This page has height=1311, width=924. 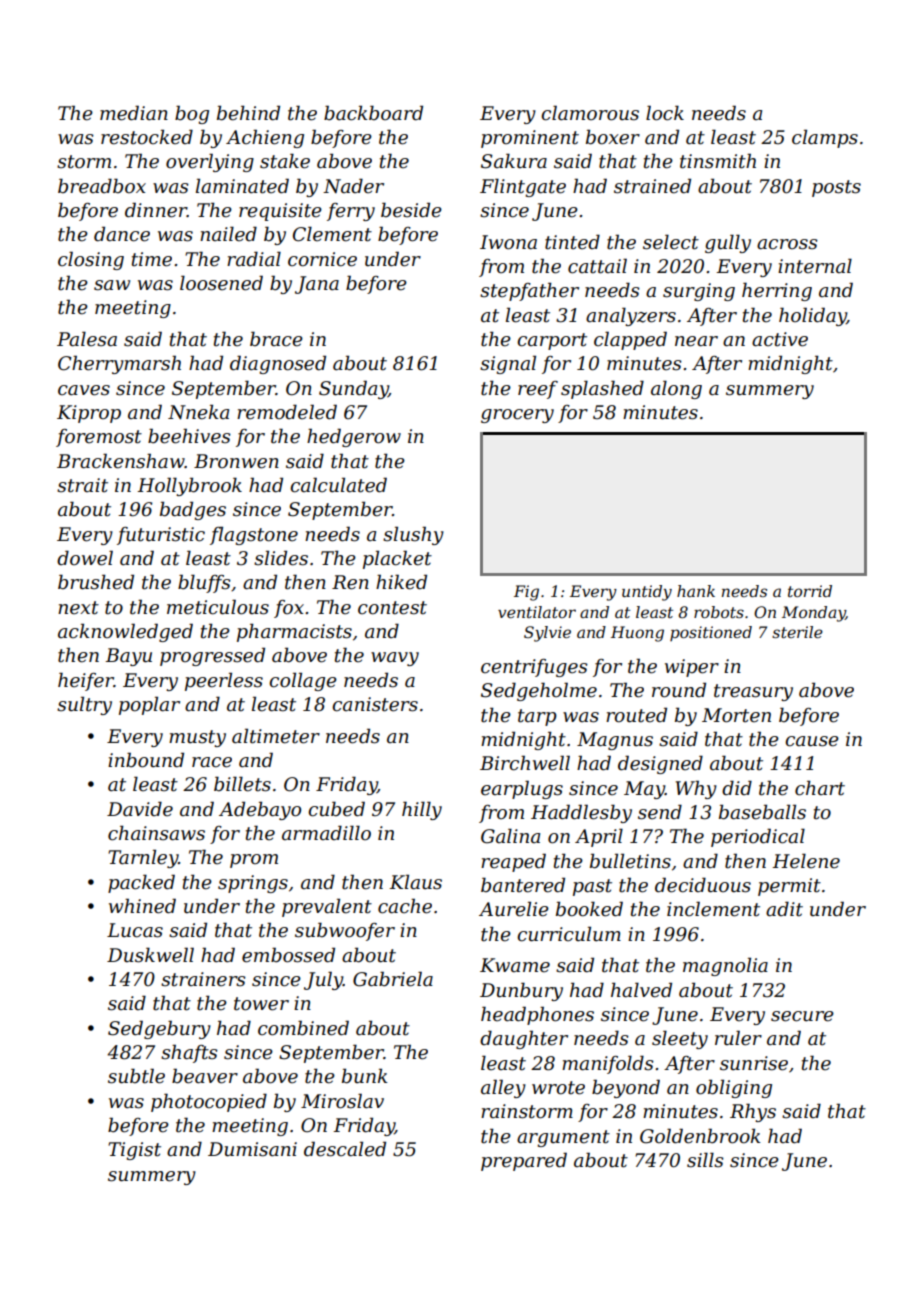 I want to click on Monday, so click(x=813, y=614).
